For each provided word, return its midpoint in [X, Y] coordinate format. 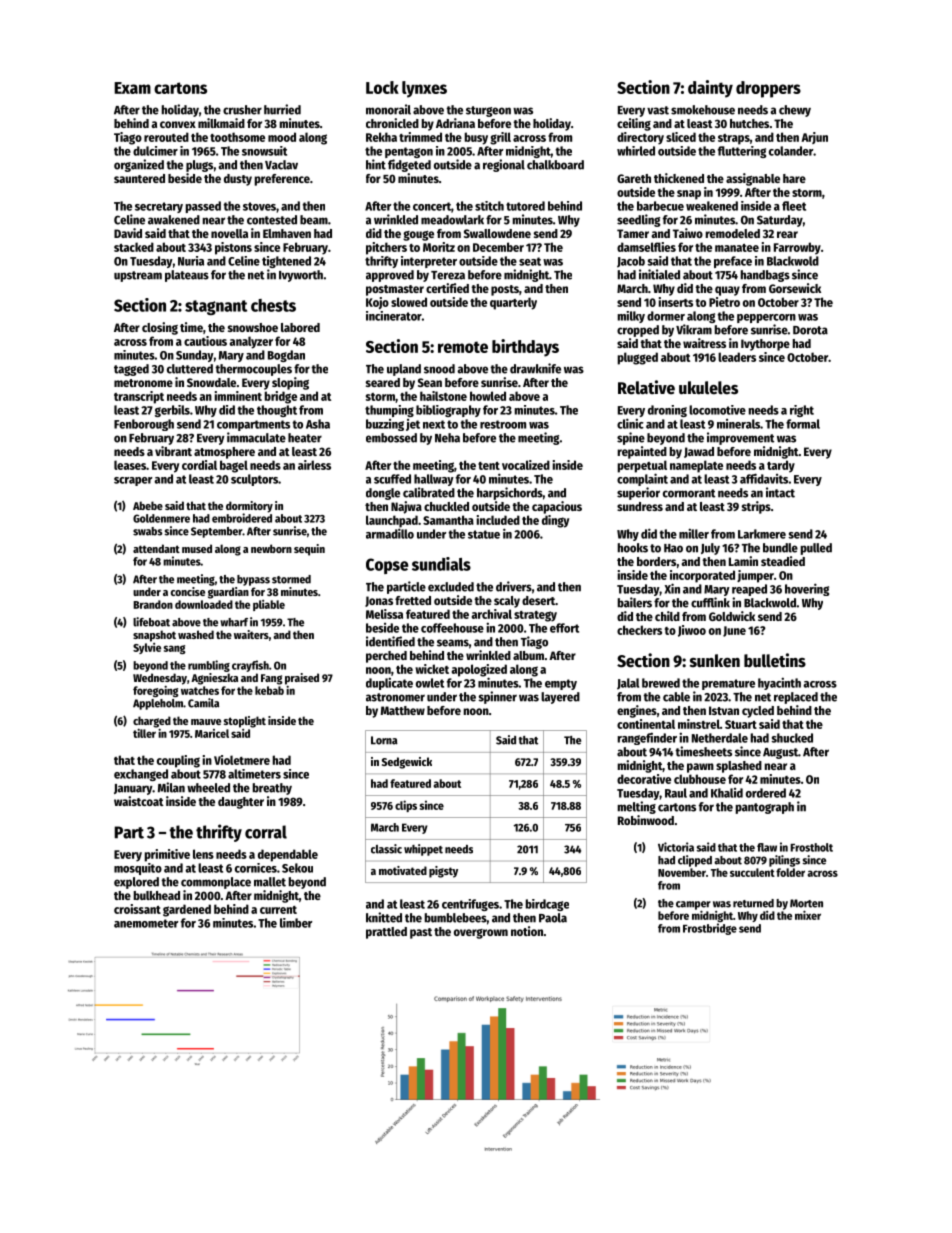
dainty [710, 89]
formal [803, 424]
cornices [256, 868]
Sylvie [147, 648]
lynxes [424, 89]
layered [560, 698]
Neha [447, 438]
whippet [423, 850]
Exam [132, 88]
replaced [796, 698]
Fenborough [144, 425]
